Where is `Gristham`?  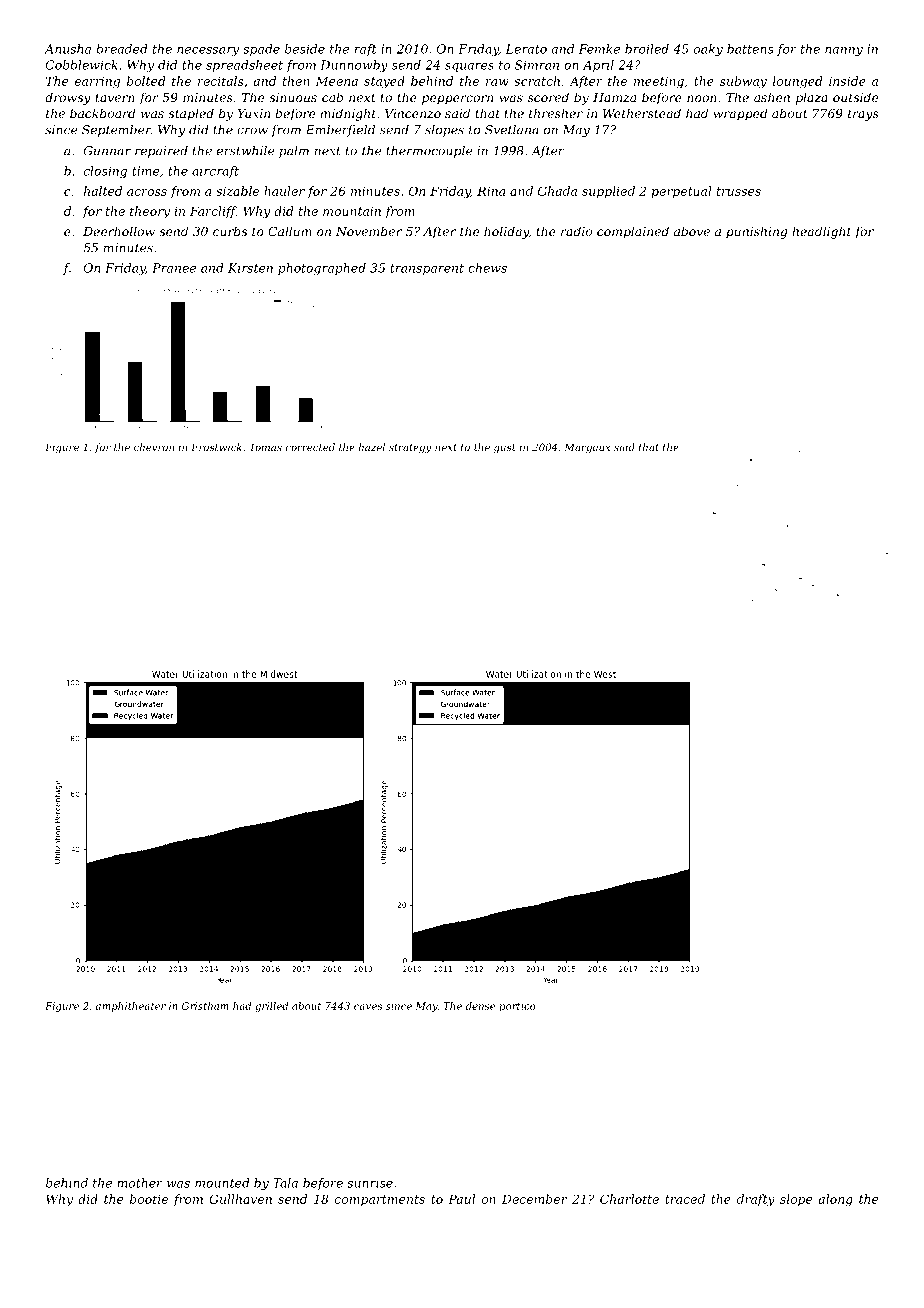
Gristham is located at coordinates (205, 1006).
